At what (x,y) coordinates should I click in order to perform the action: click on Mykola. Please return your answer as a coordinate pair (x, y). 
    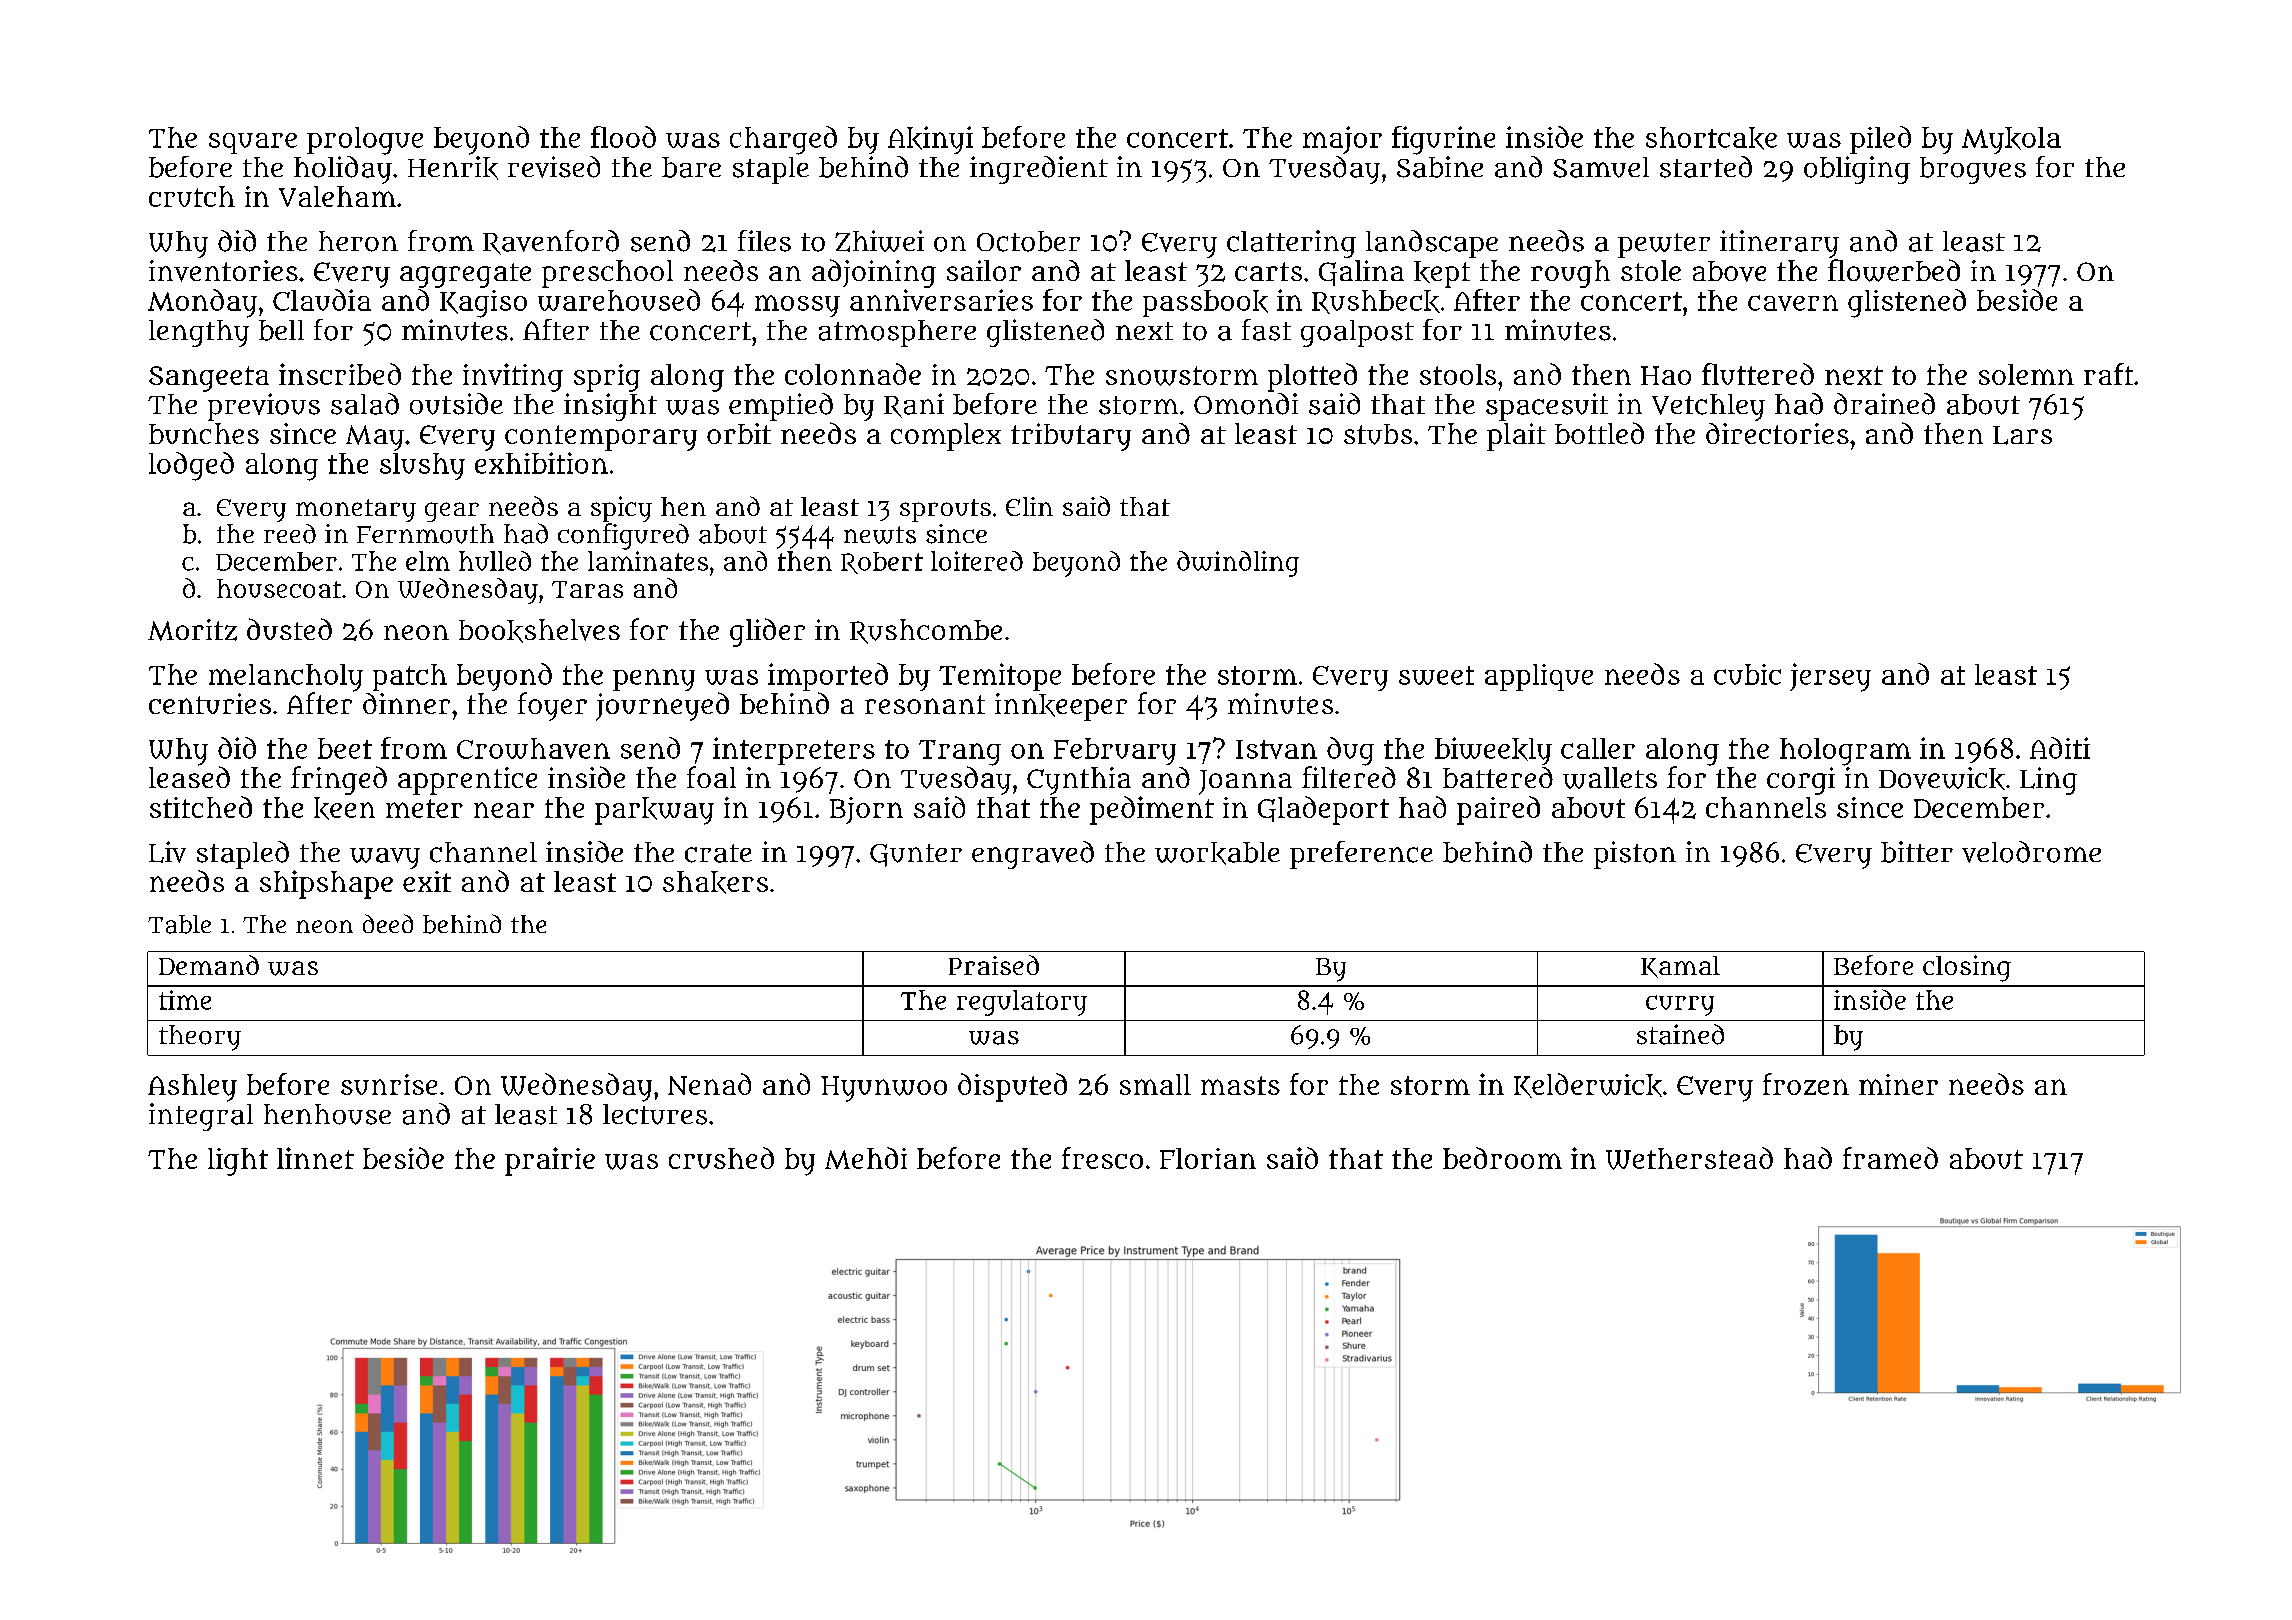
    Looking at the image, I should click on (2011, 140).
